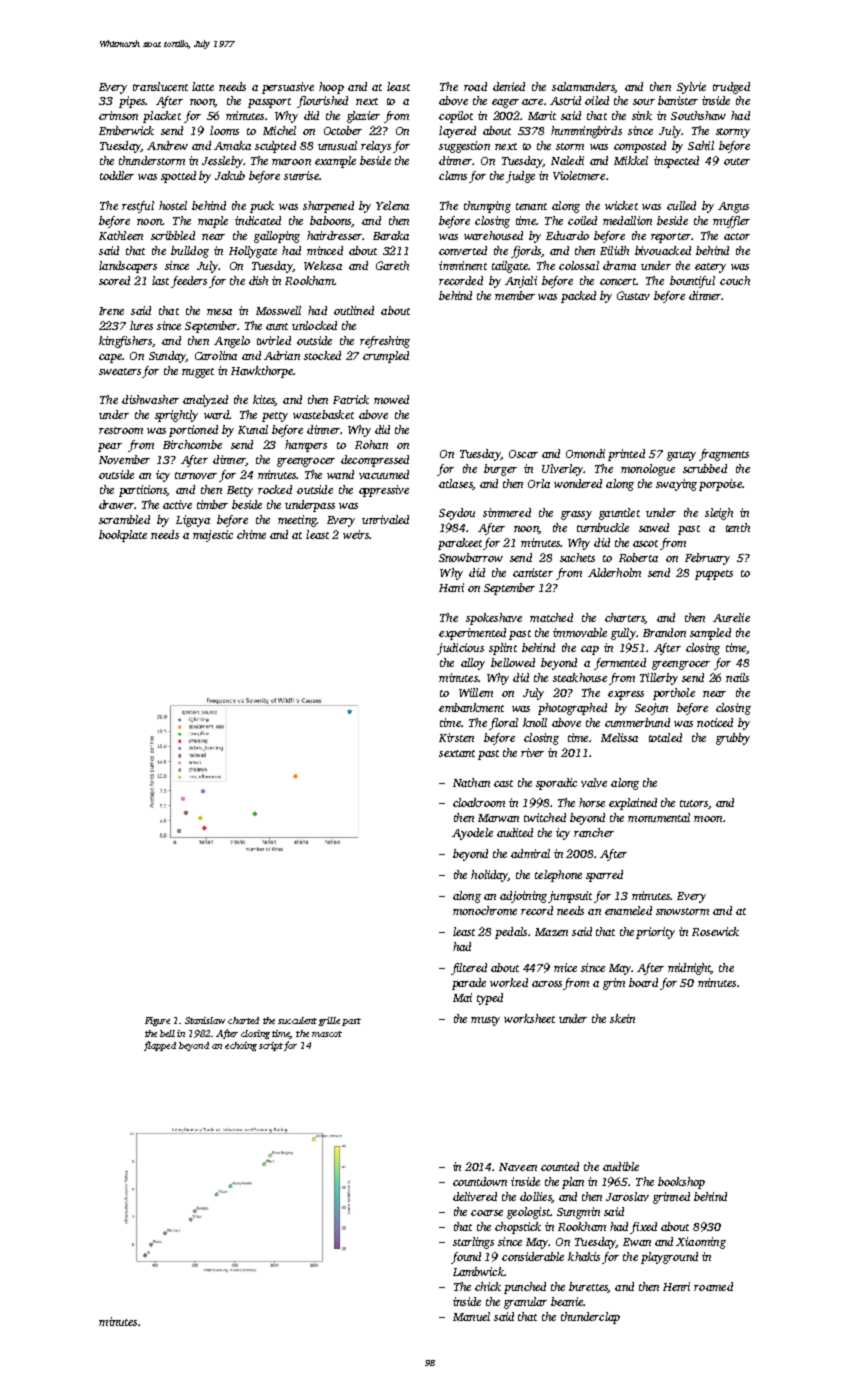 The height and width of the image is (1400, 849). I want to click on maroon, so click(291, 162).
